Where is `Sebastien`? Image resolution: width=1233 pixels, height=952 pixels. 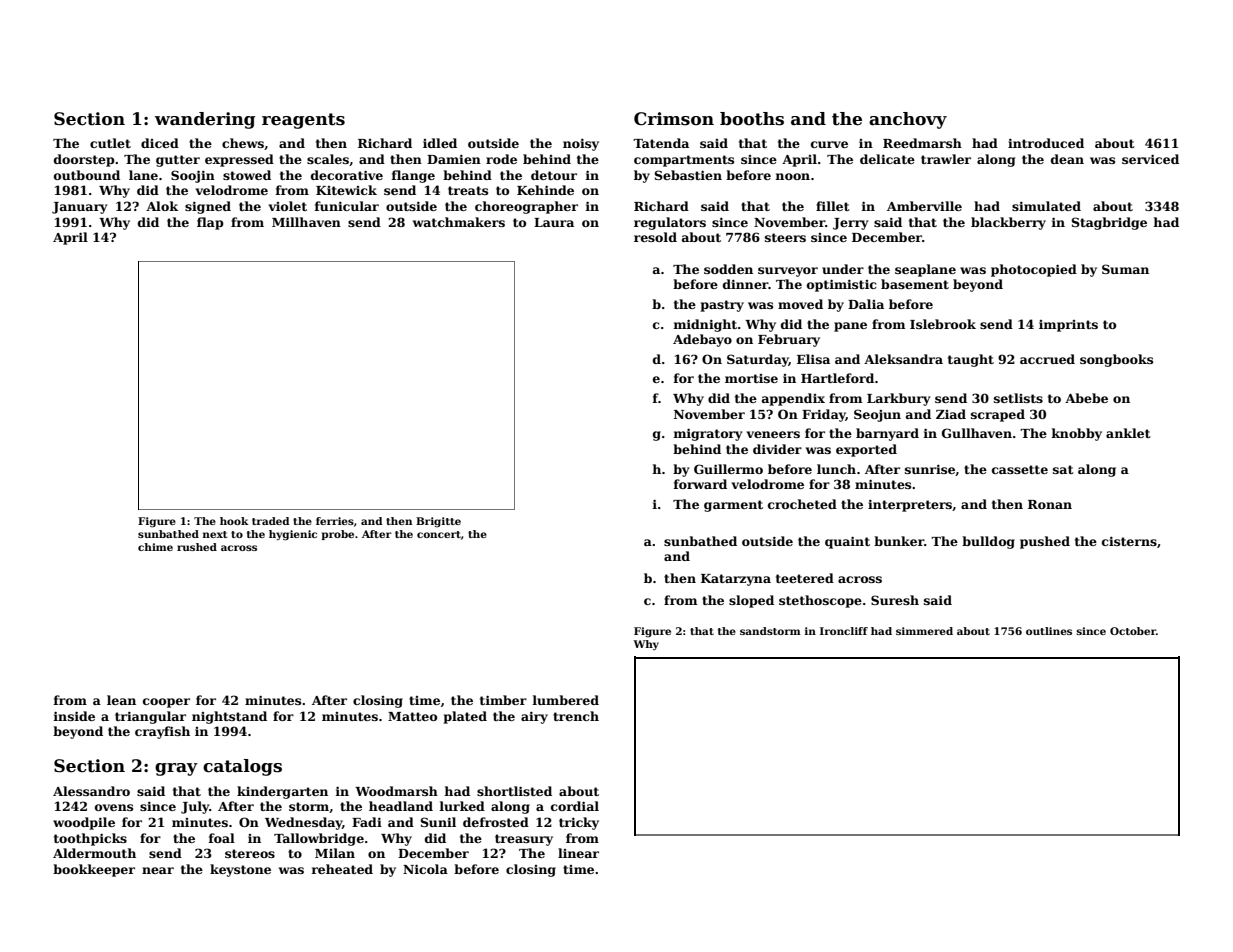
Sebastien is located at coordinates (688, 175).
